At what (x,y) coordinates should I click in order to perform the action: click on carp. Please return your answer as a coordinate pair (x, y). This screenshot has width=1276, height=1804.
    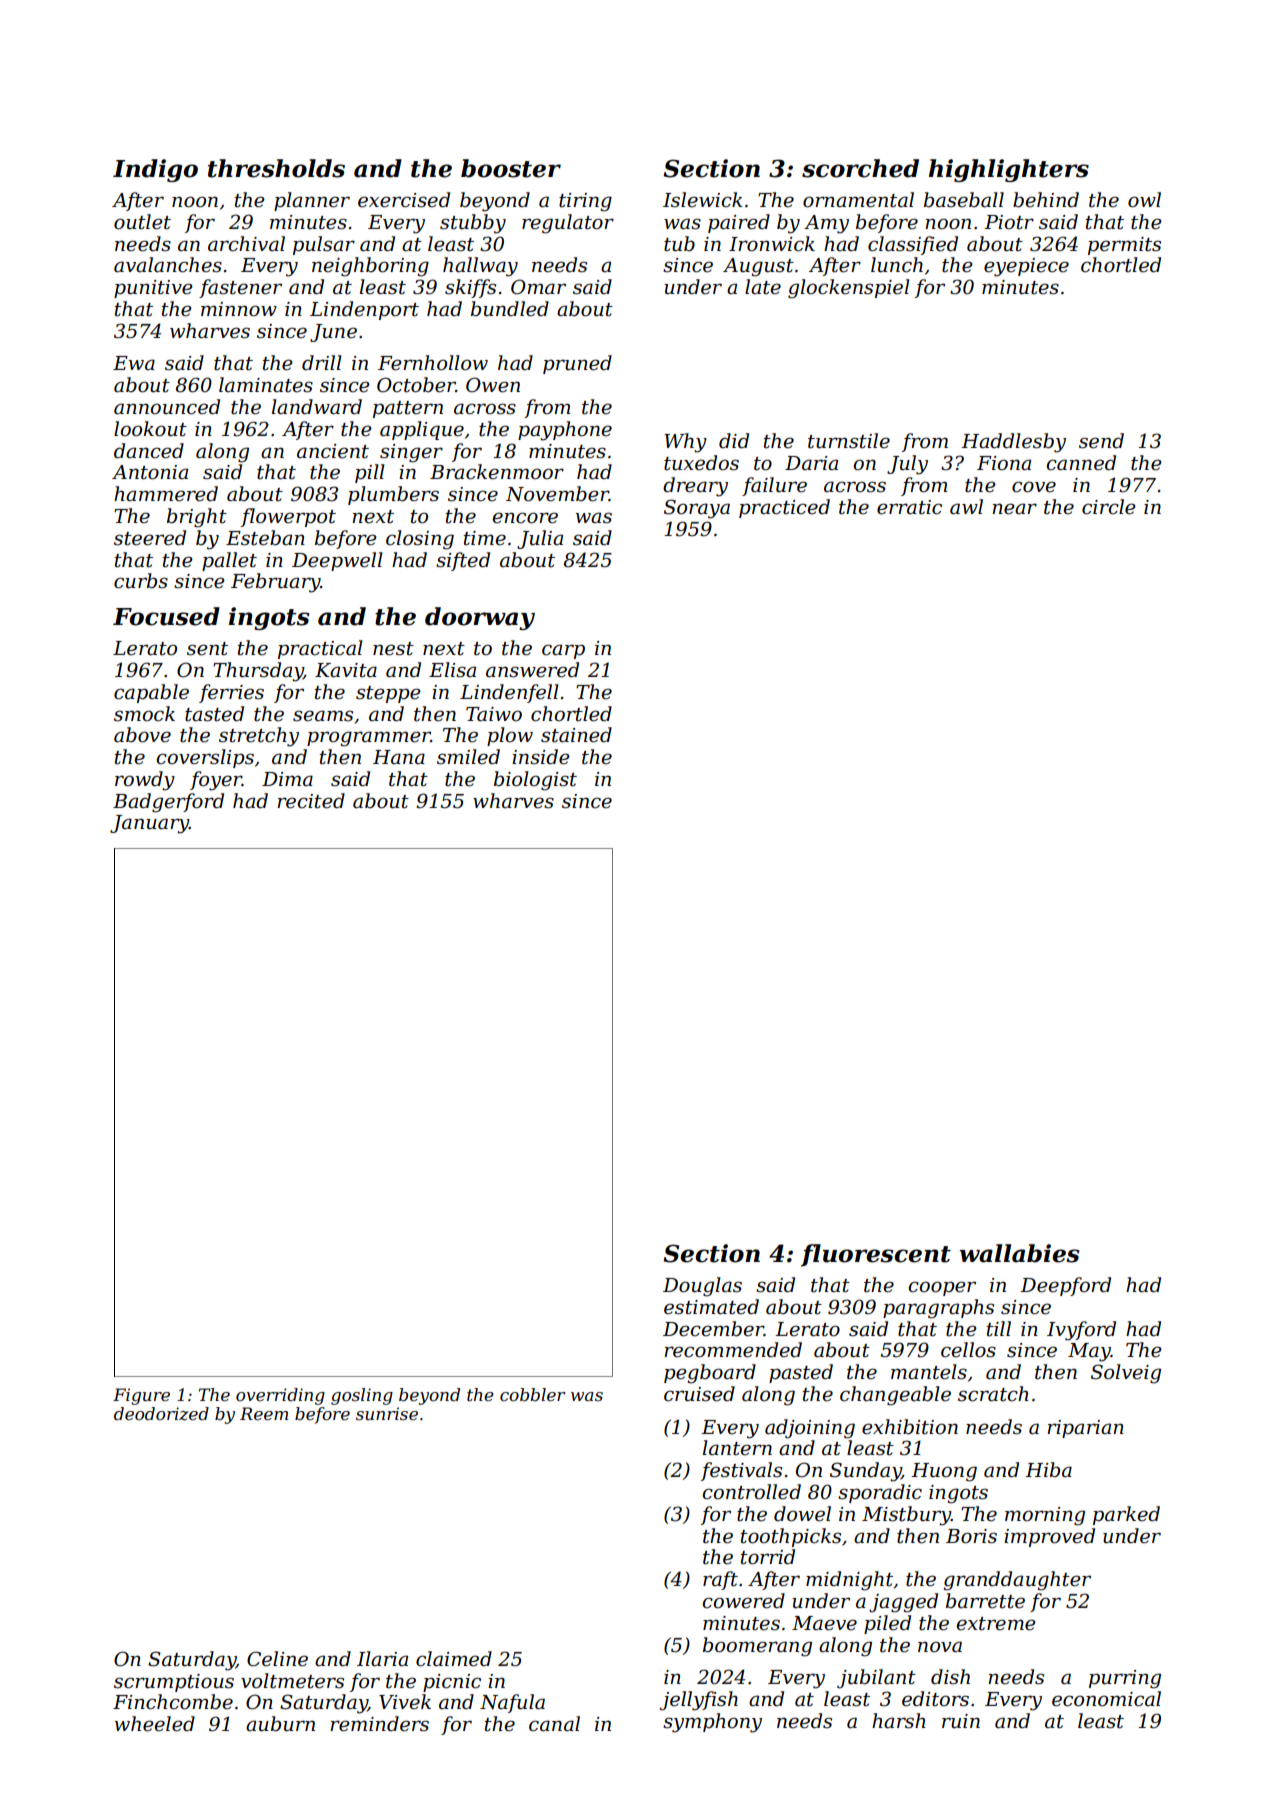
    Looking at the image, I should click on (563, 651).
